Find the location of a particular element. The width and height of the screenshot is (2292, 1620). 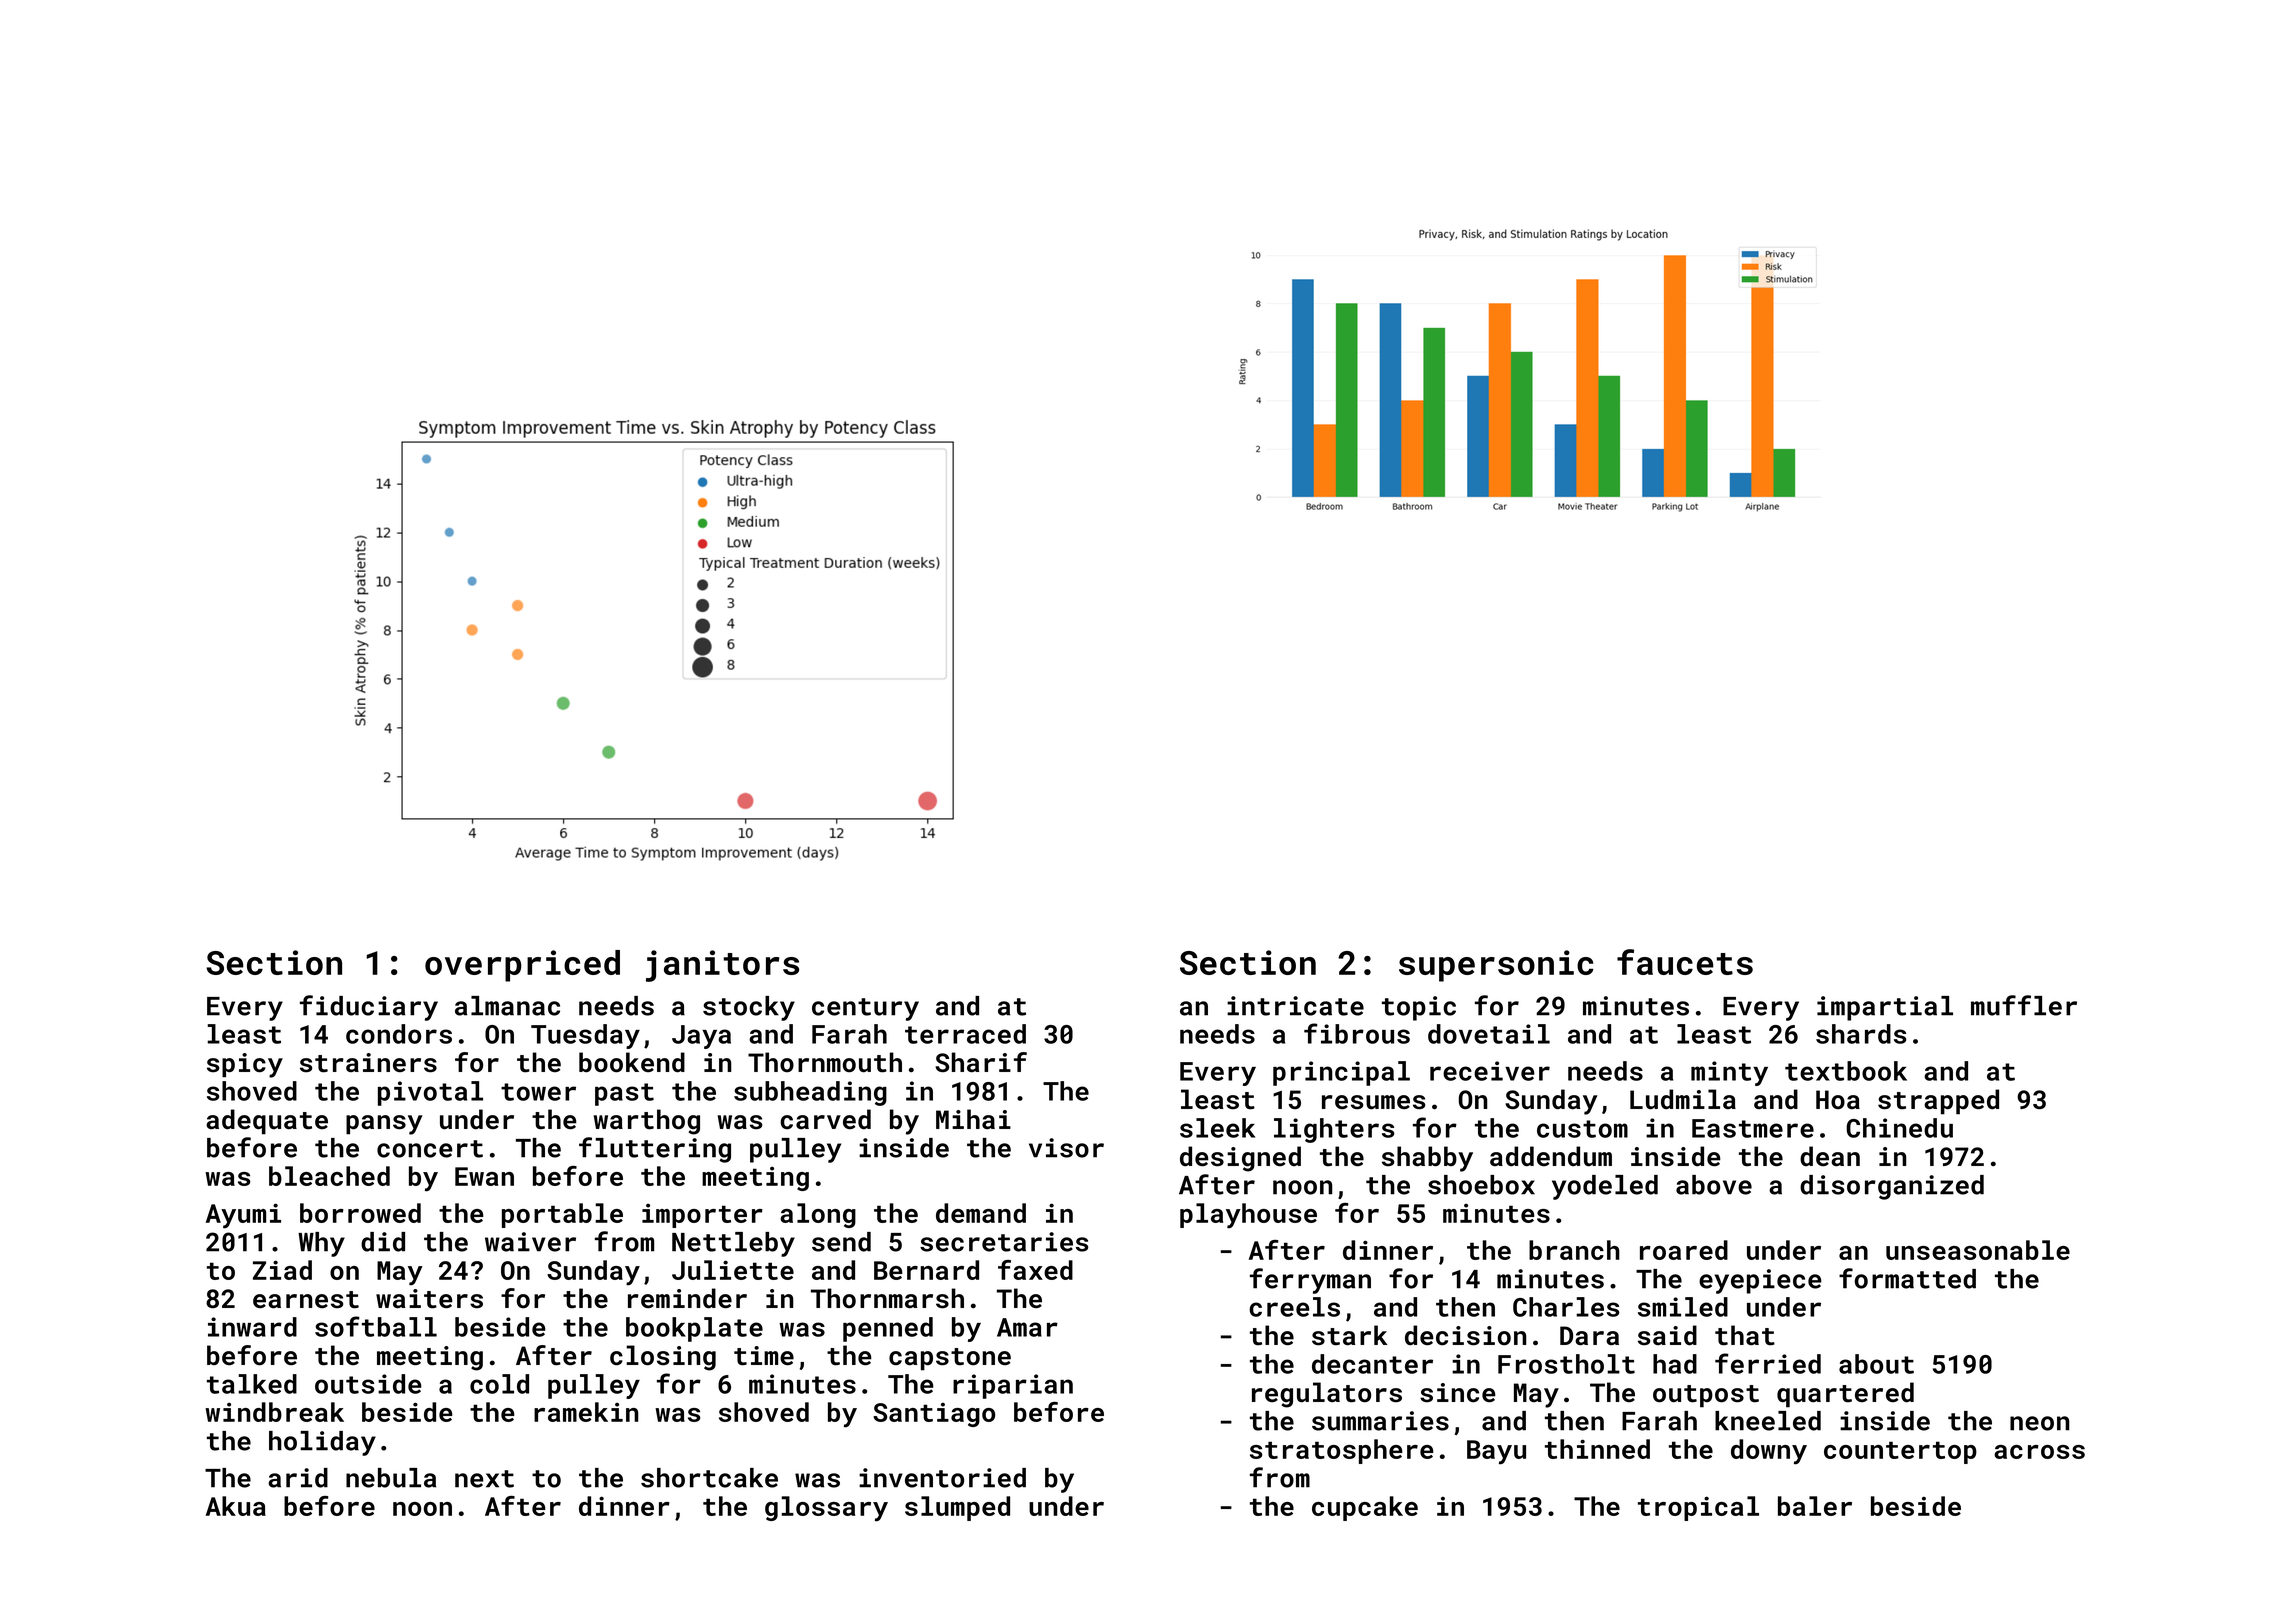

tropical is located at coordinates (1698, 1508).
